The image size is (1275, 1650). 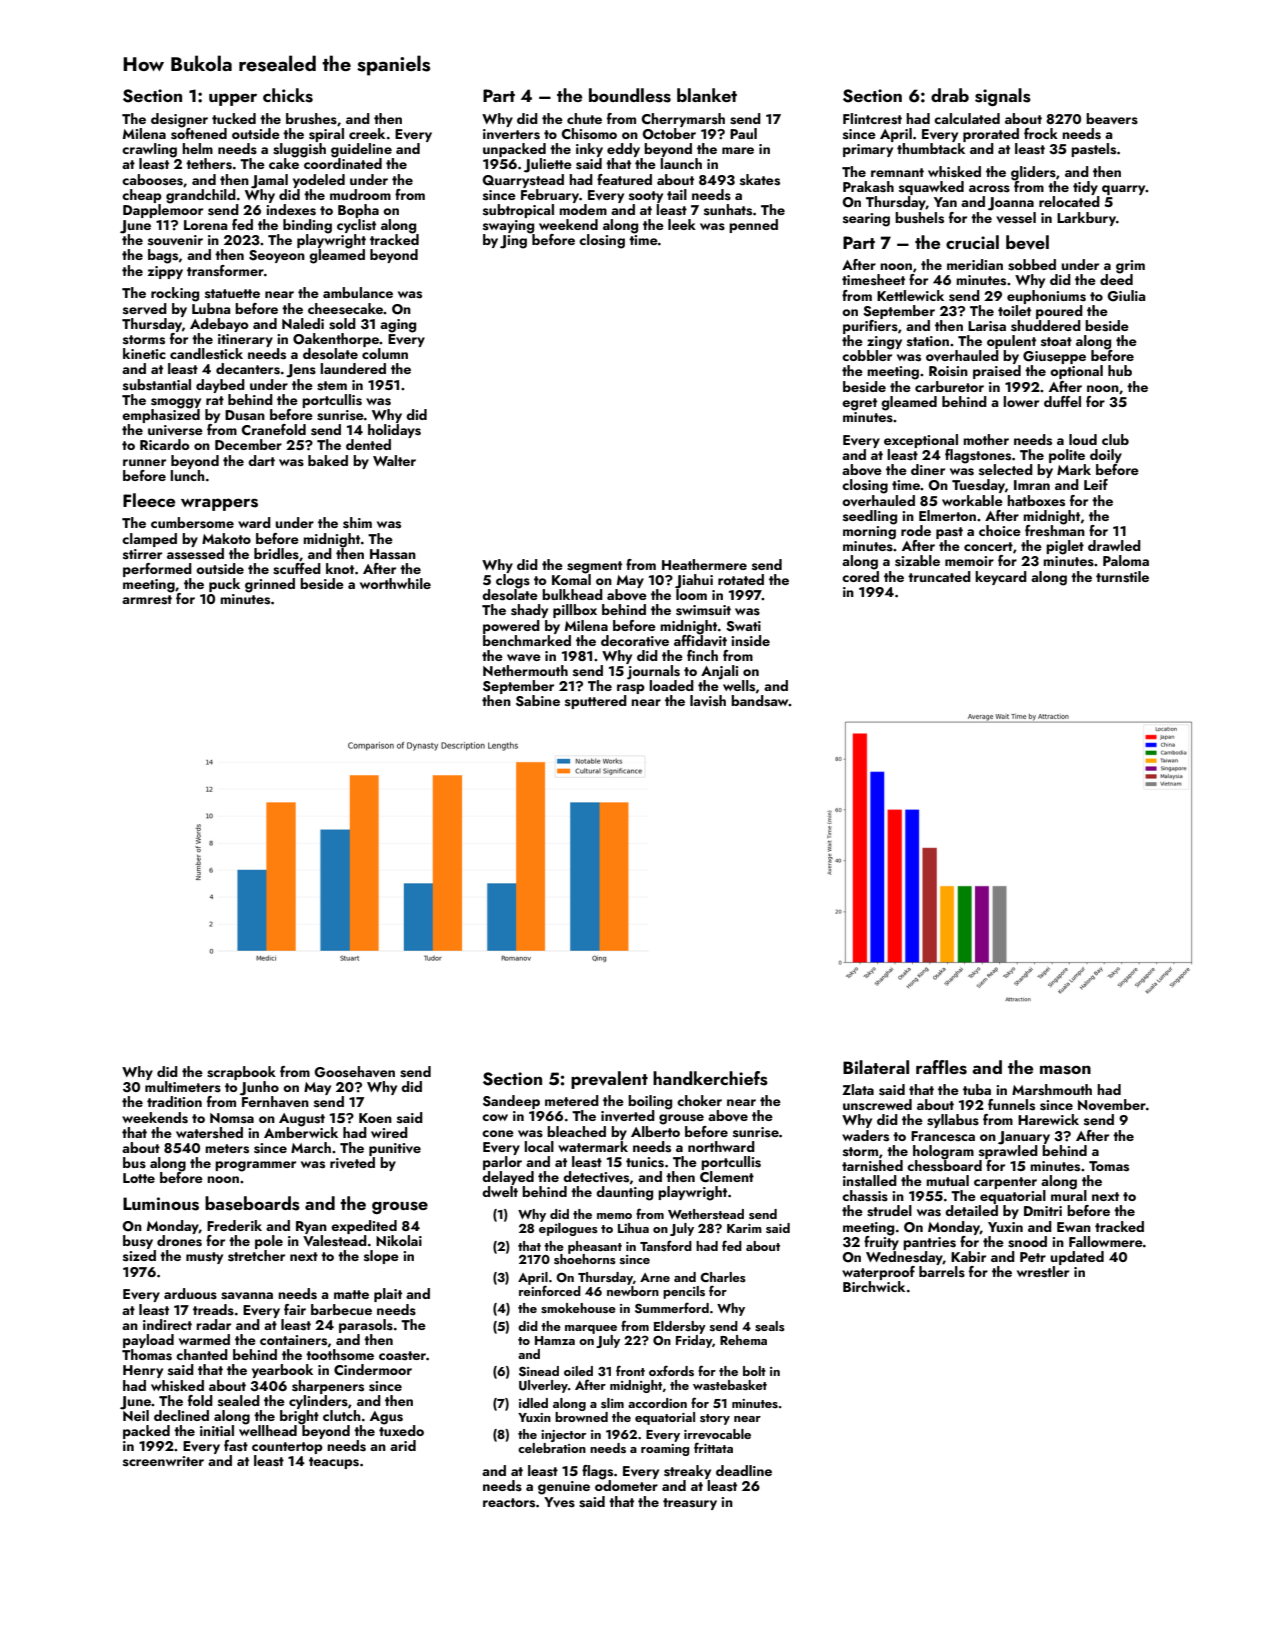 I want to click on shim, so click(x=357, y=523).
